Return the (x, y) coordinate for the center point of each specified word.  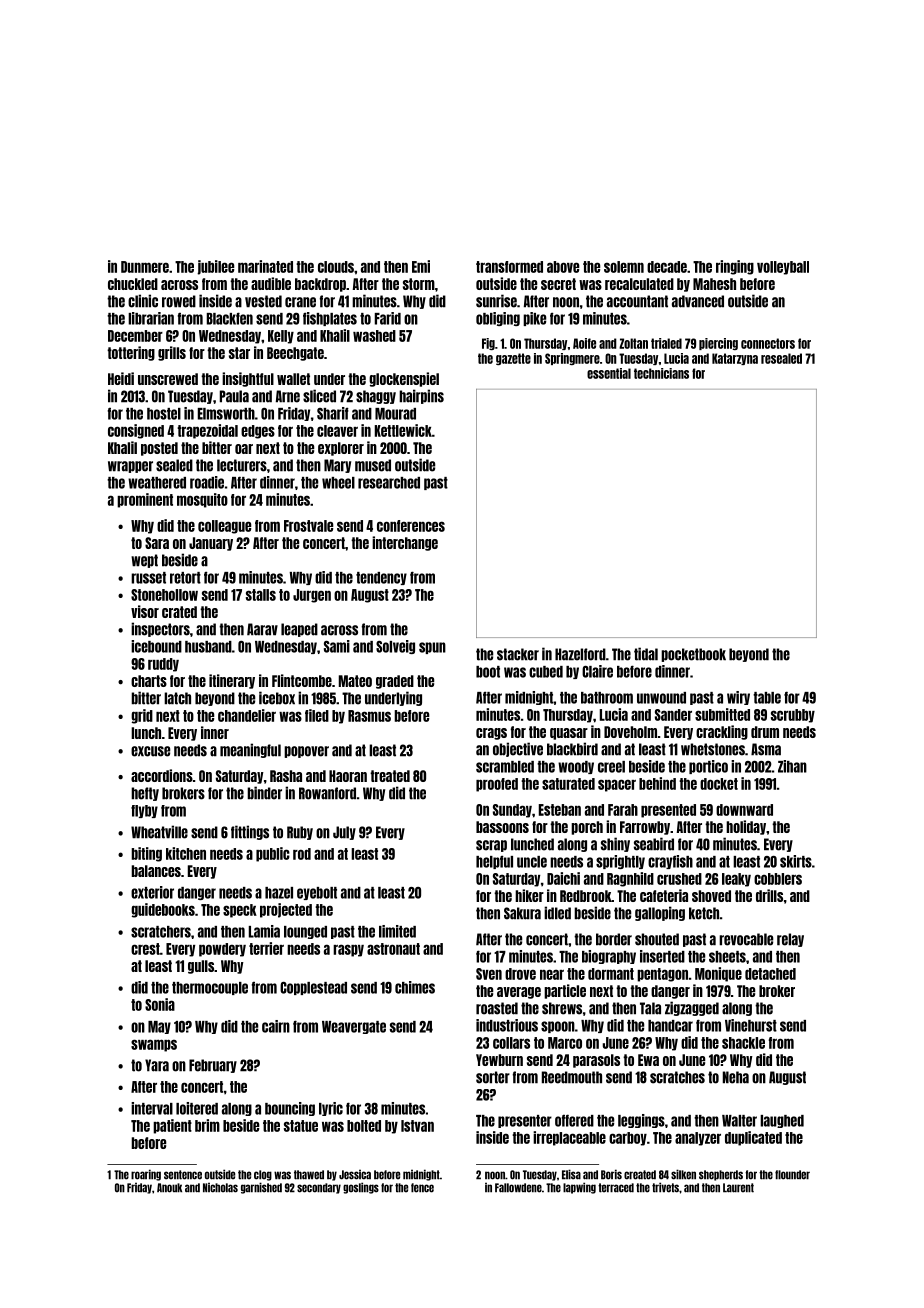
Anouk (169, 1188)
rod (302, 854)
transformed (509, 267)
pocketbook (693, 655)
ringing (735, 267)
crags (491, 734)
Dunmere (145, 267)
